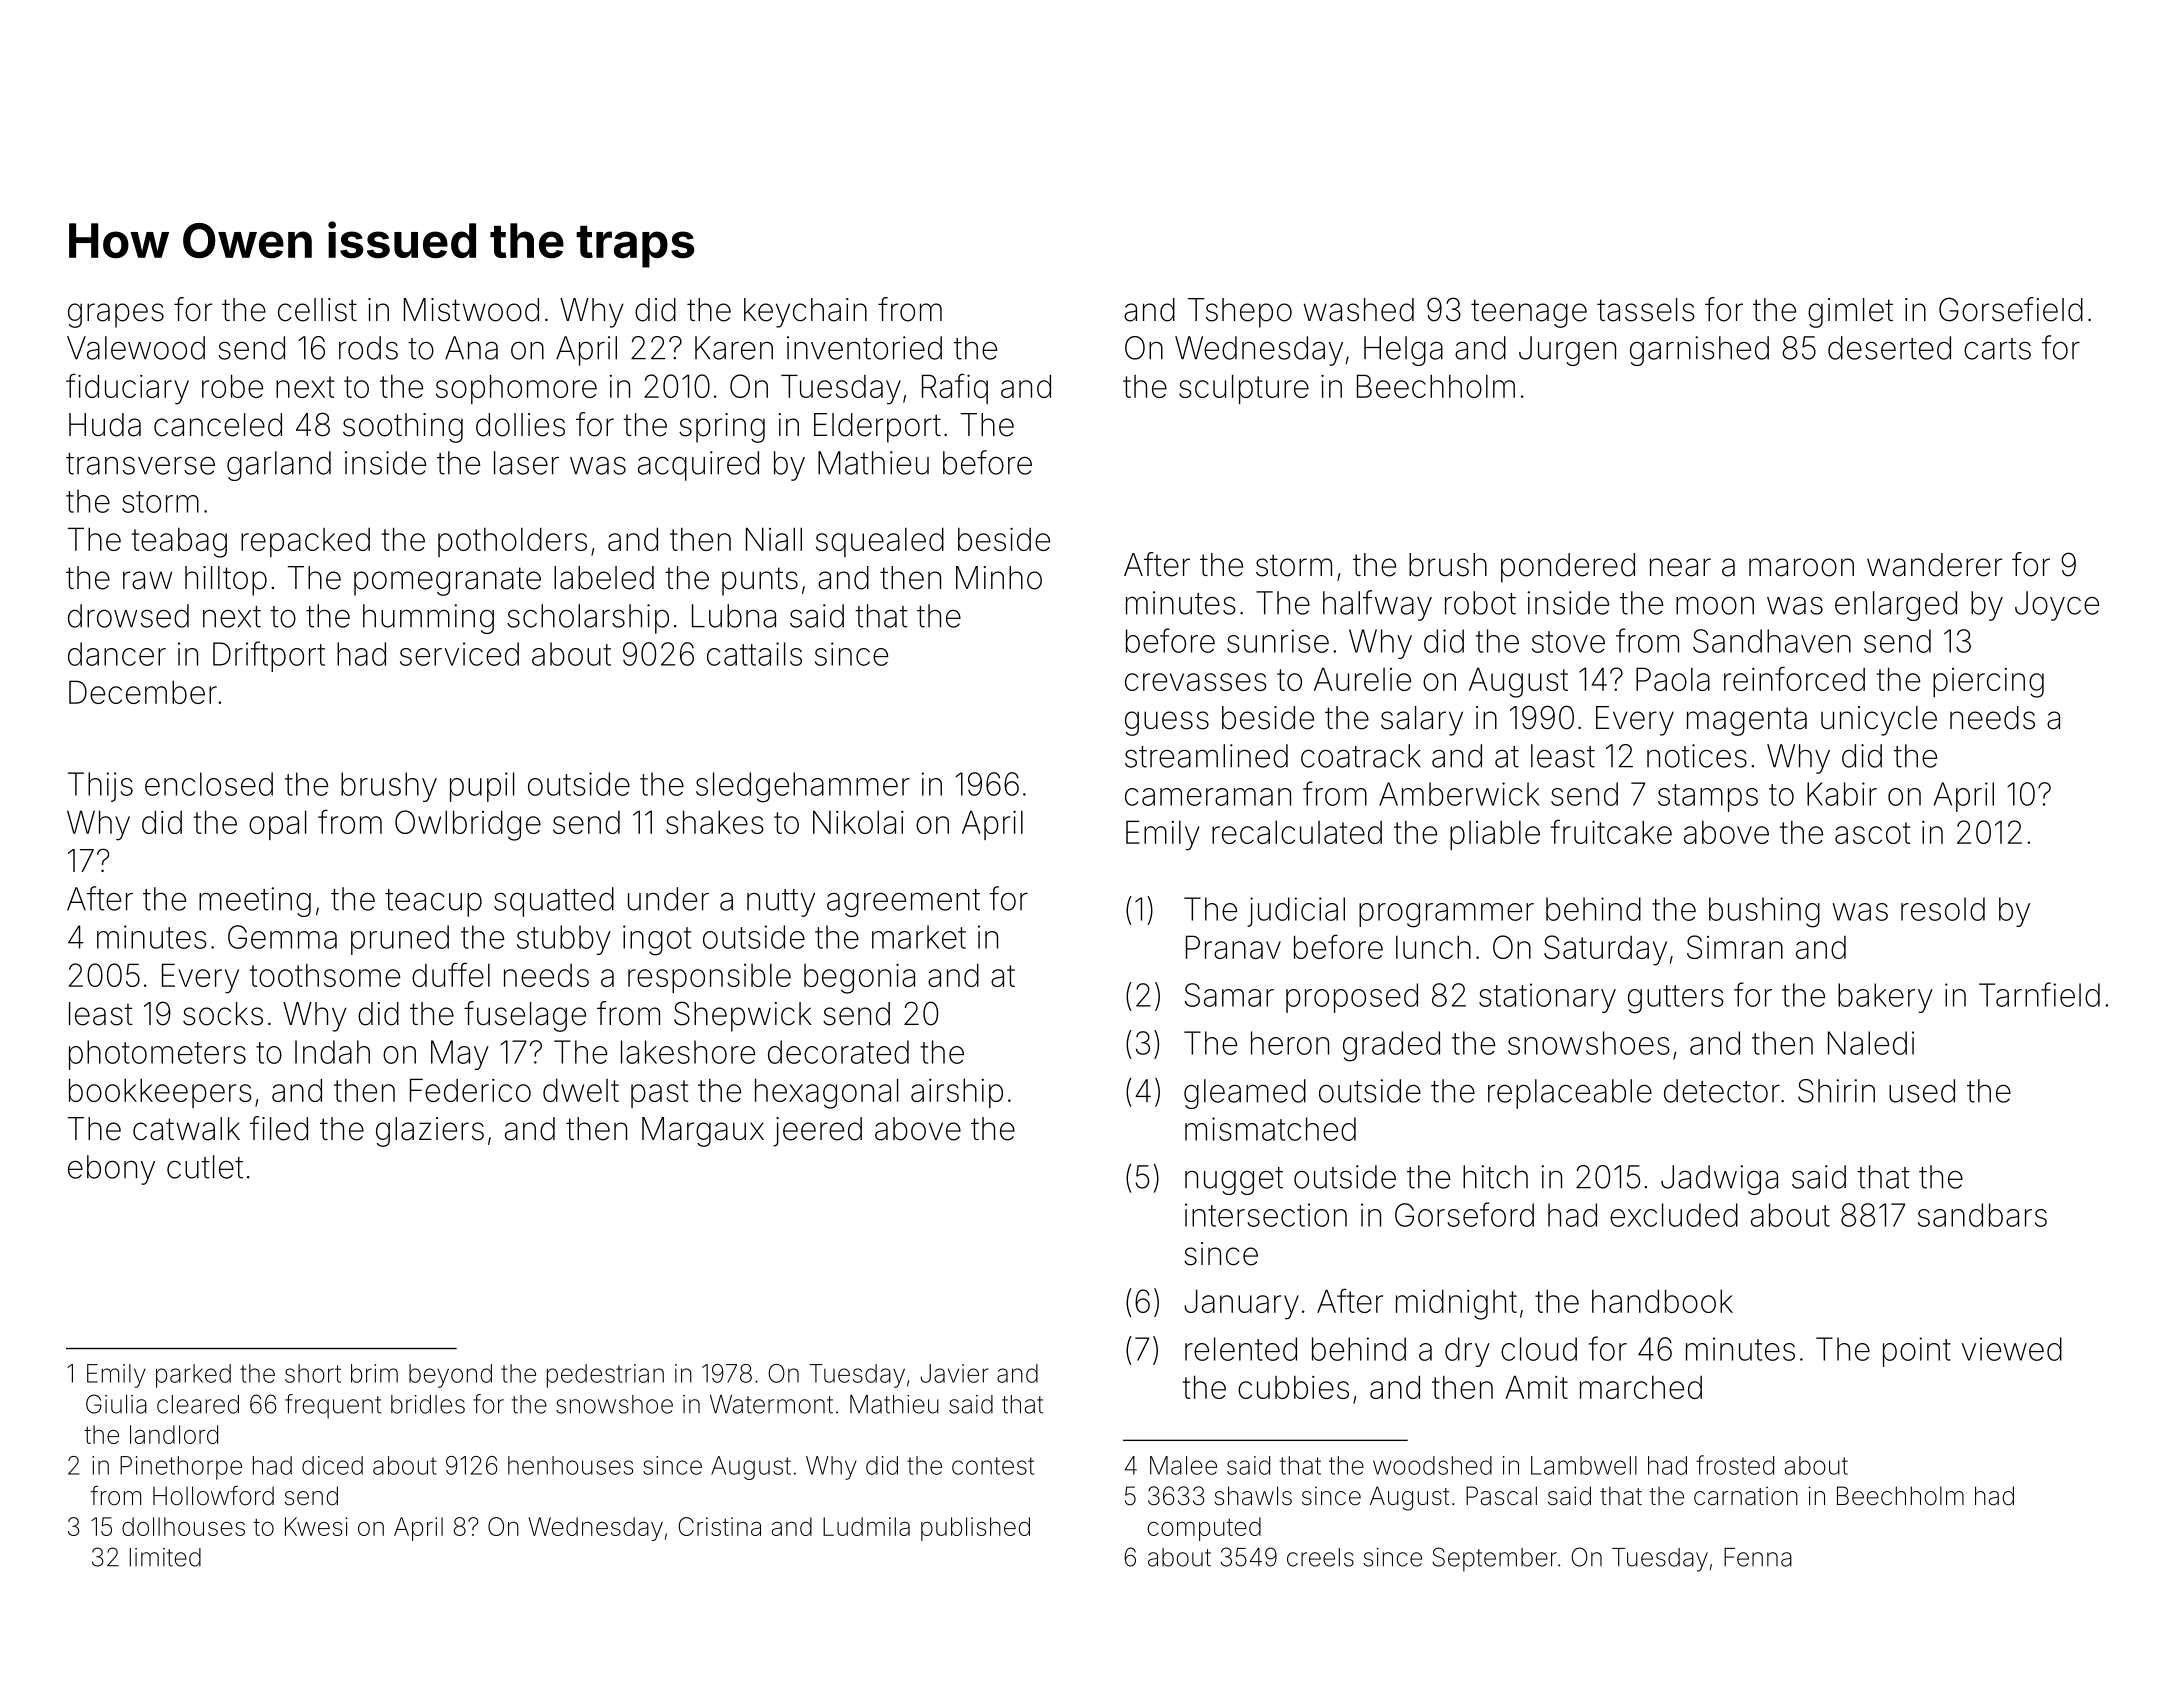 The image size is (2178, 1683). Describe the element at coordinates (316, 1526) in the screenshot. I see `Kwesi` at that location.
